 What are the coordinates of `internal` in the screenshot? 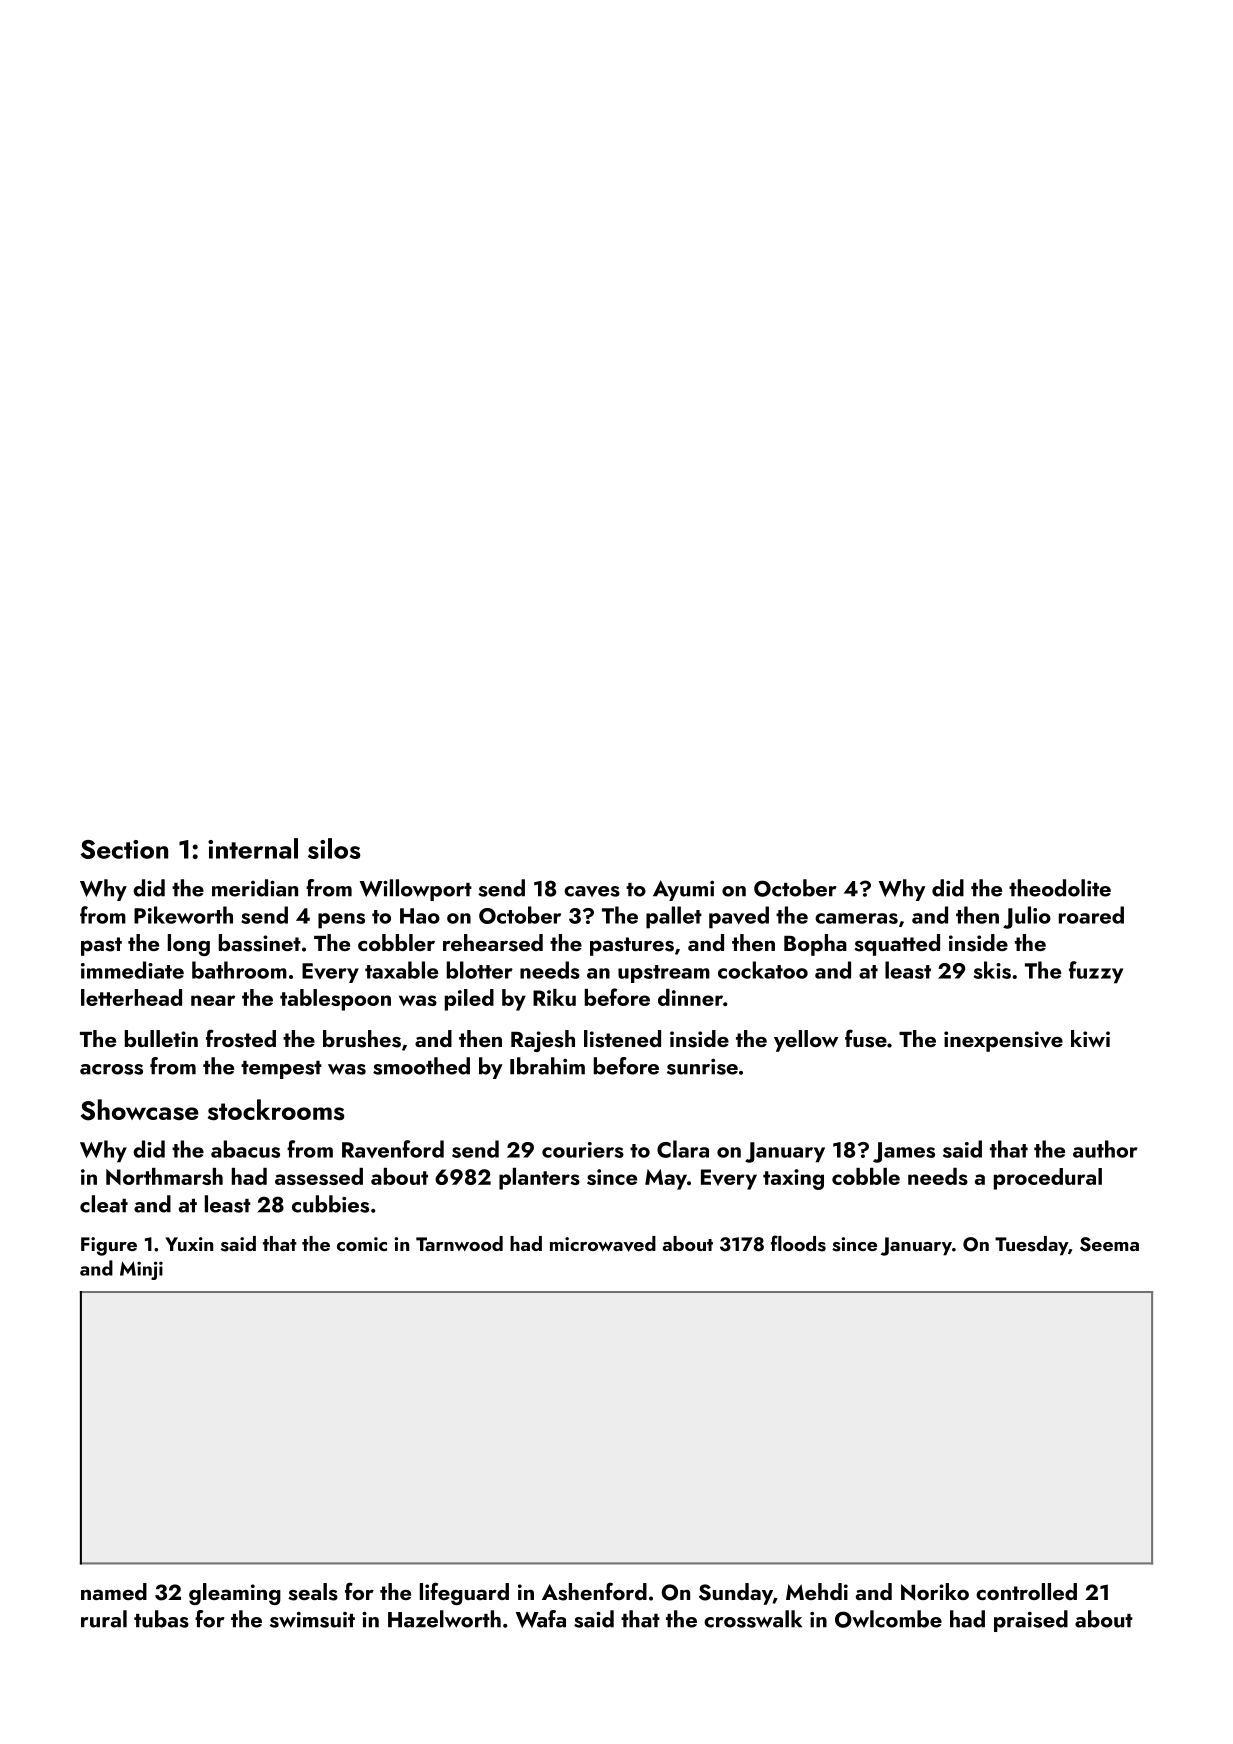 It's located at (253, 848).
